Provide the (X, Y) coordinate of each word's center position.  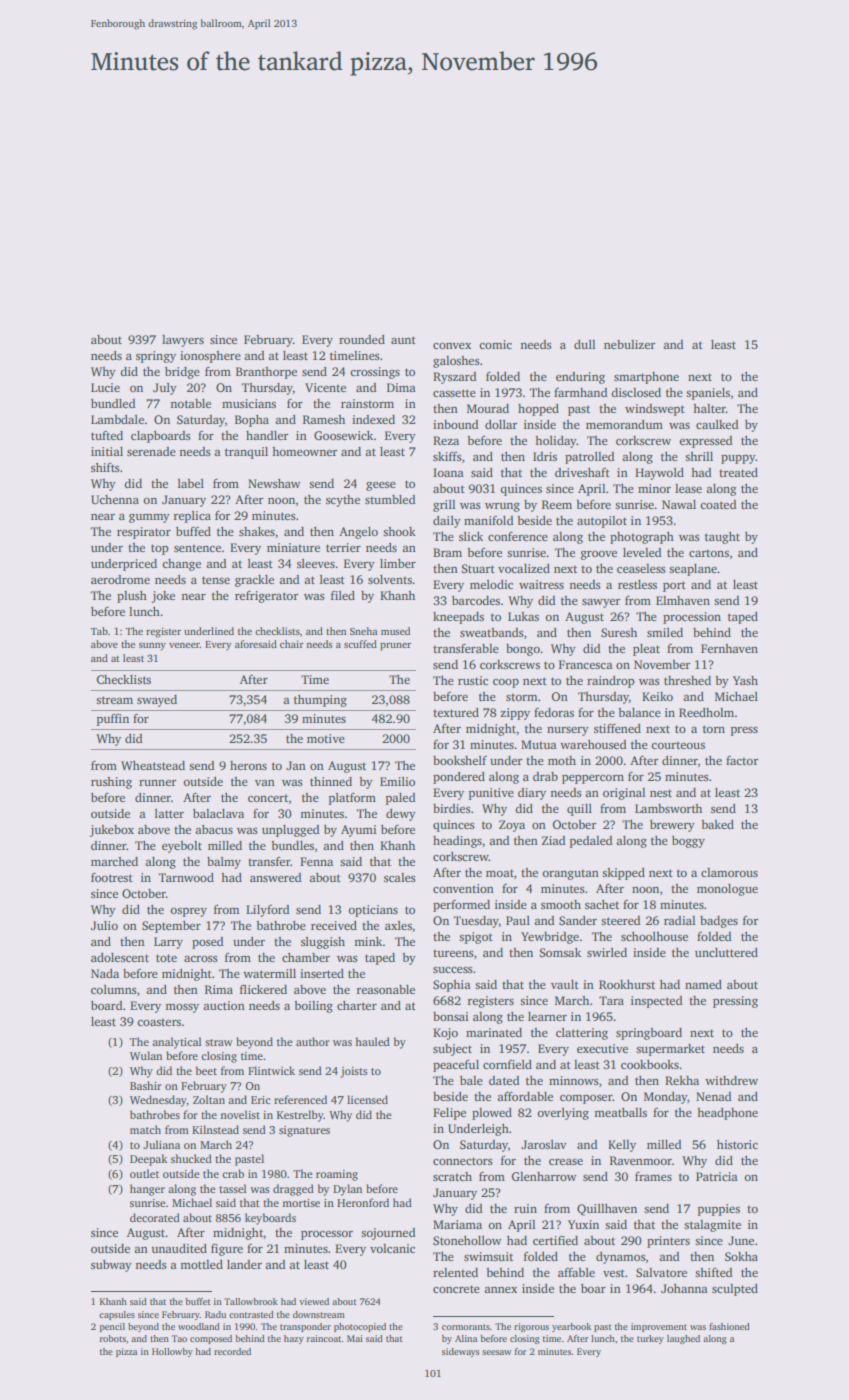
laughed (683, 1339)
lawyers (183, 341)
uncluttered (726, 952)
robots (113, 1338)
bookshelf (460, 760)
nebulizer (629, 344)
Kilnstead (215, 1129)
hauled (372, 1041)
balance (639, 712)
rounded (362, 339)
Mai (355, 1338)
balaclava (218, 813)
